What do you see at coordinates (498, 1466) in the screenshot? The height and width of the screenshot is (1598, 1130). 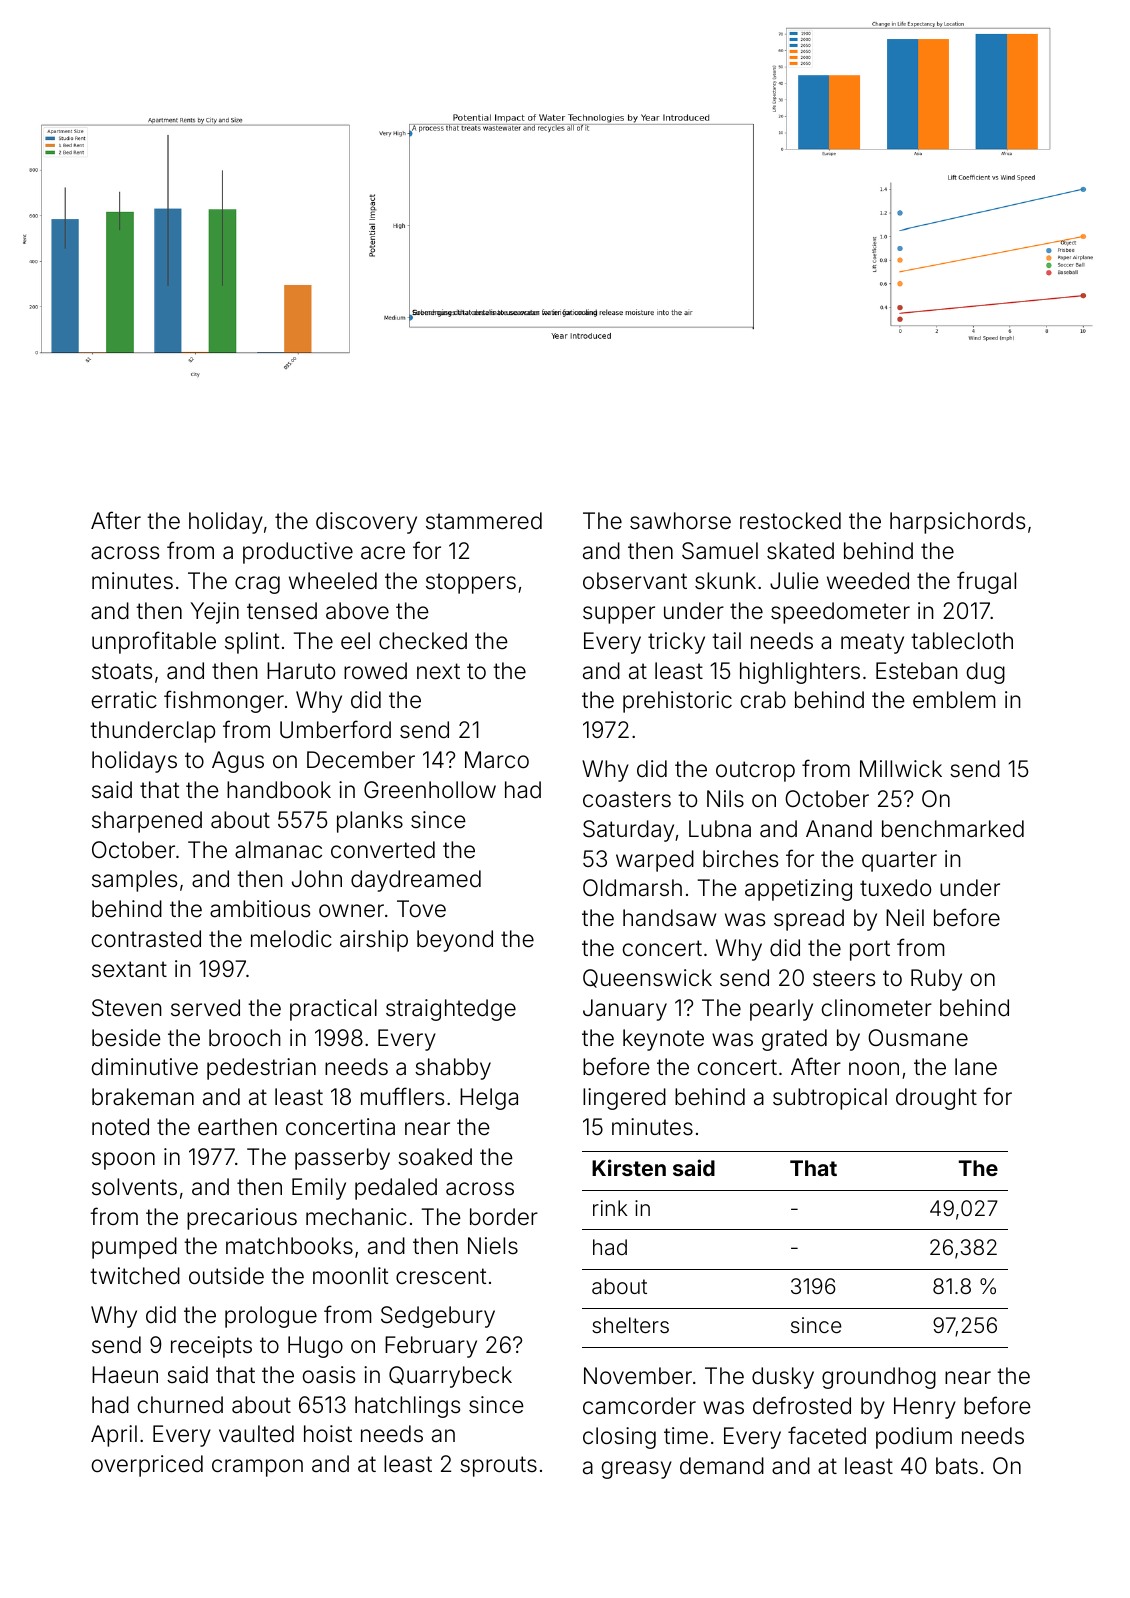 I see `sprouts` at bounding box center [498, 1466].
